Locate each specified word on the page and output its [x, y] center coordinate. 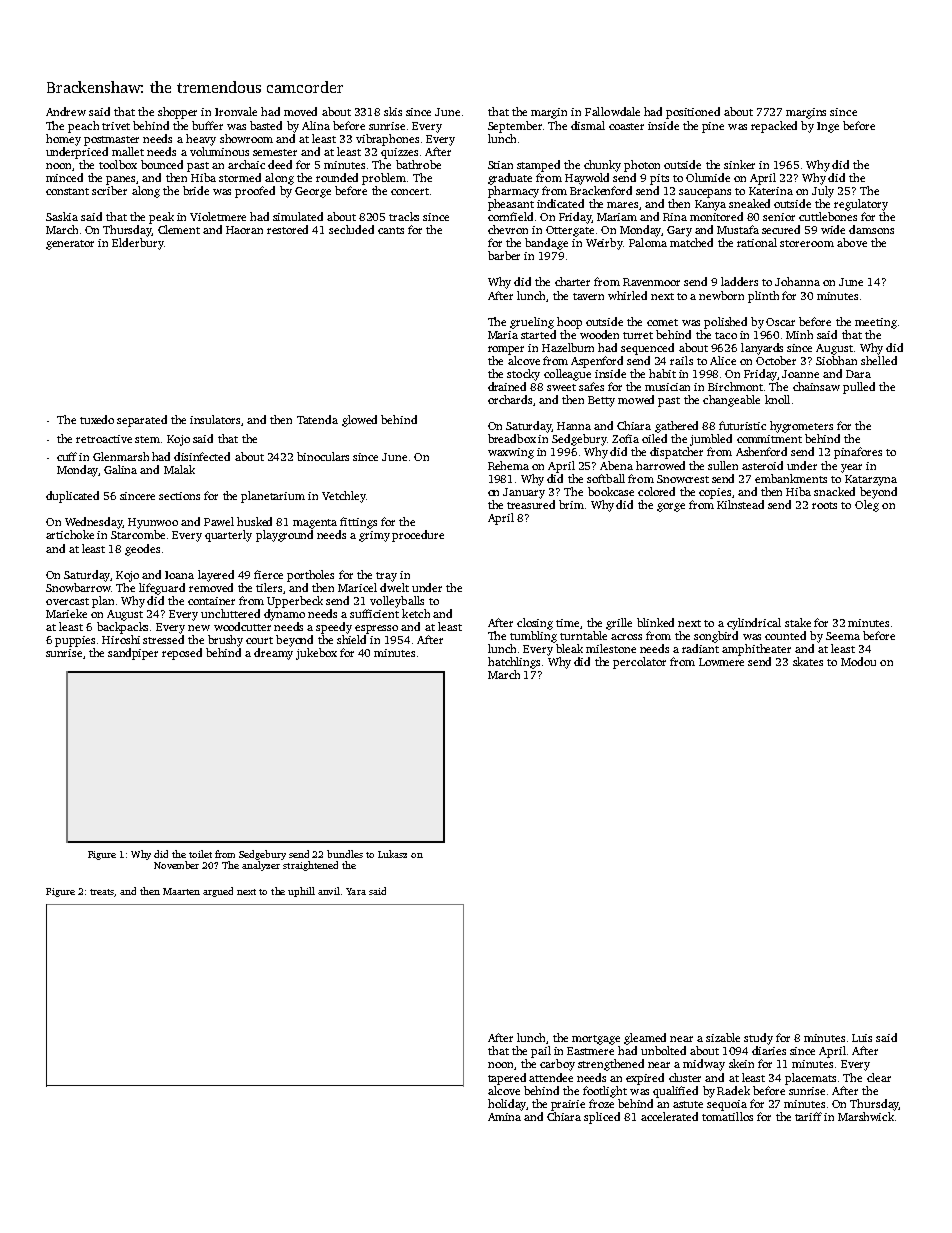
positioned [693, 113]
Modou [858, 661]
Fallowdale [612, 111]
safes [591, 386]
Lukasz [392, 854]
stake [798, 622]
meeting [876, 323]
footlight [605, 1092]
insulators [215, 419]
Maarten [181, 891]
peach [83, 127]
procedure [418, 536]
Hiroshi [121, 639]
